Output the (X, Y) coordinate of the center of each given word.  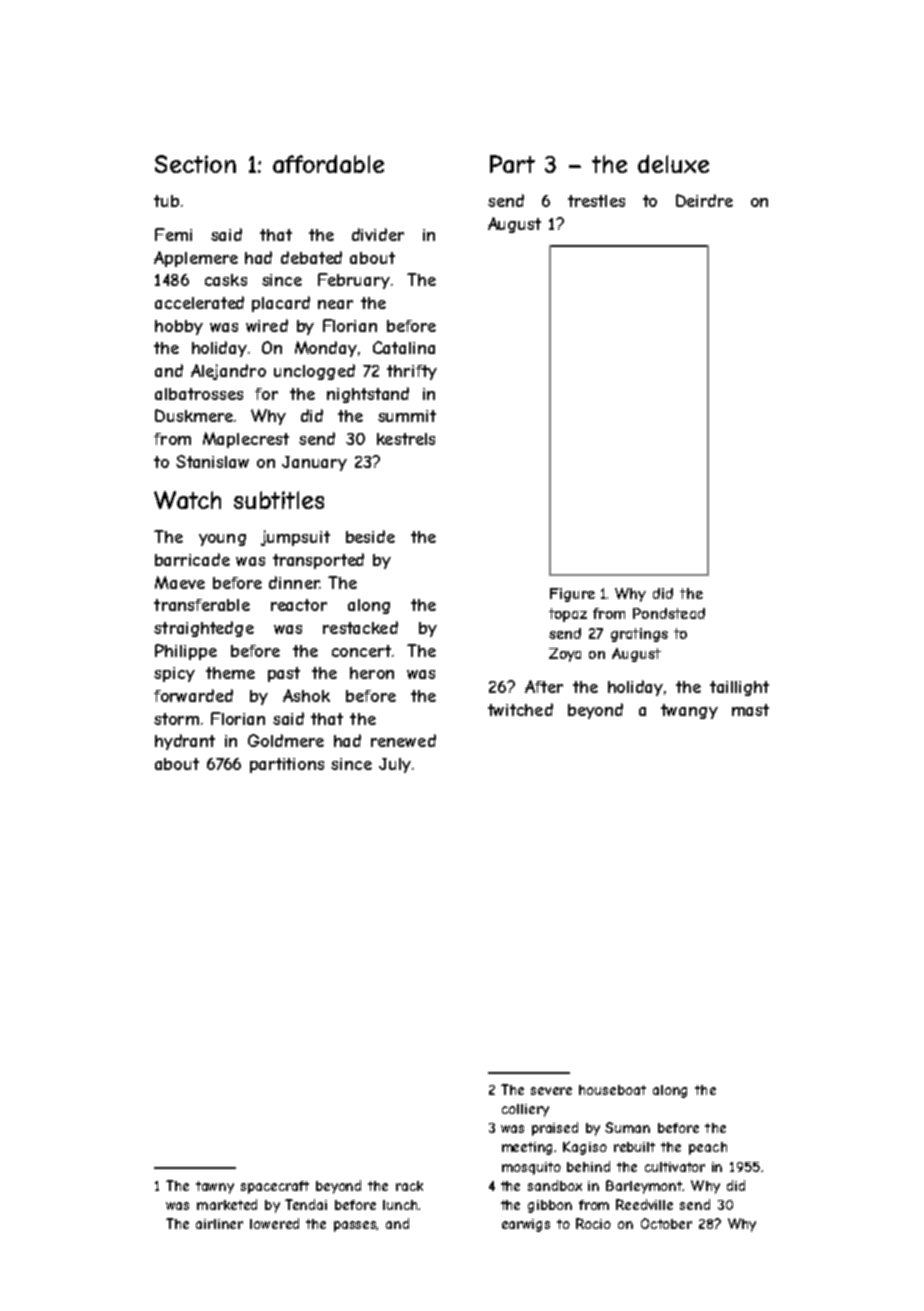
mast (750, 710)
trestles (596, 201)
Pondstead (669, 613)
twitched (520, 709)
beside (370, 536)
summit (407, 416)
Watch (187, 500)
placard (281, 304)
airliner (219, 1224)
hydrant (185, 742)
